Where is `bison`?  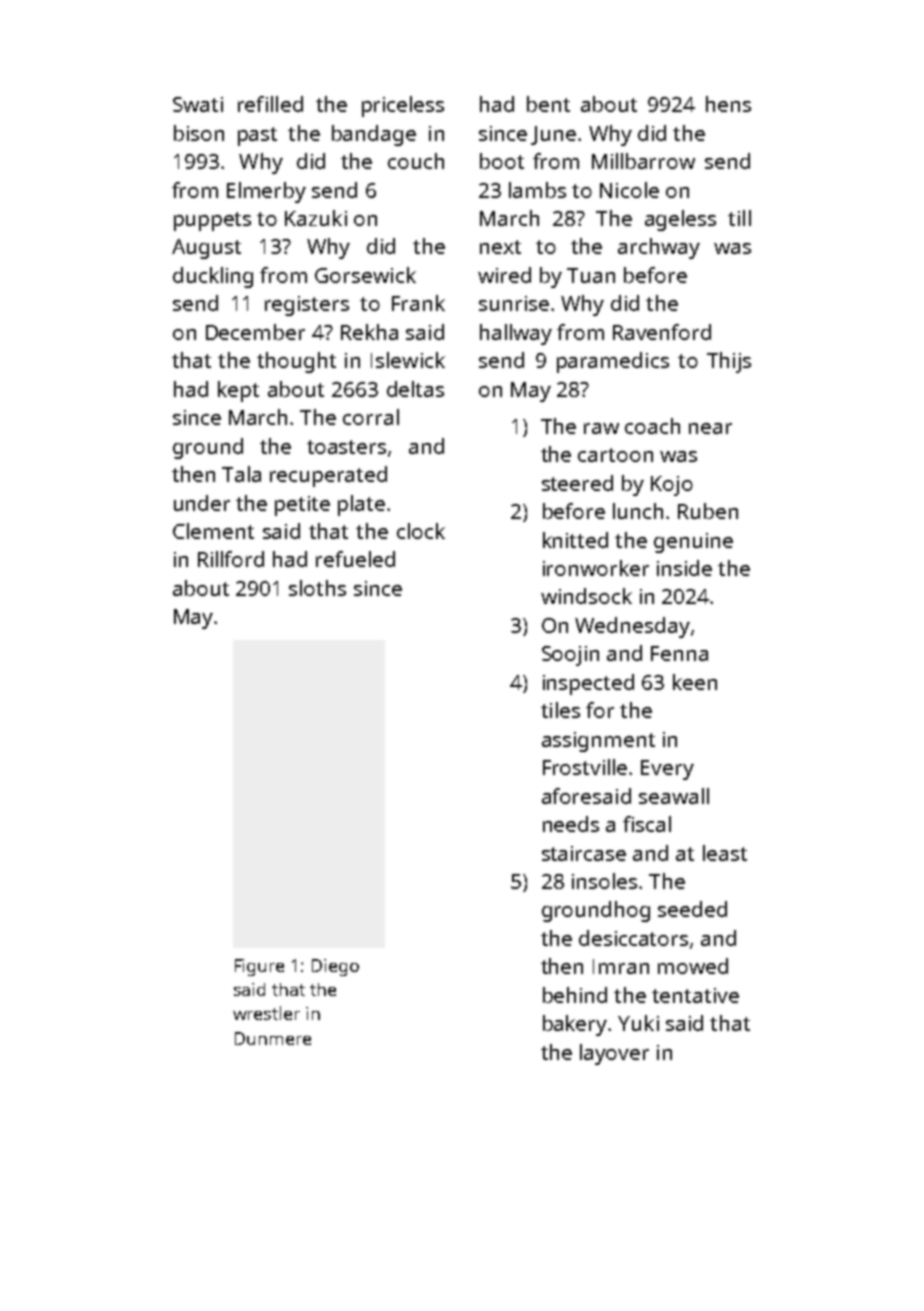
bison is located at coordinates (199, 133).
